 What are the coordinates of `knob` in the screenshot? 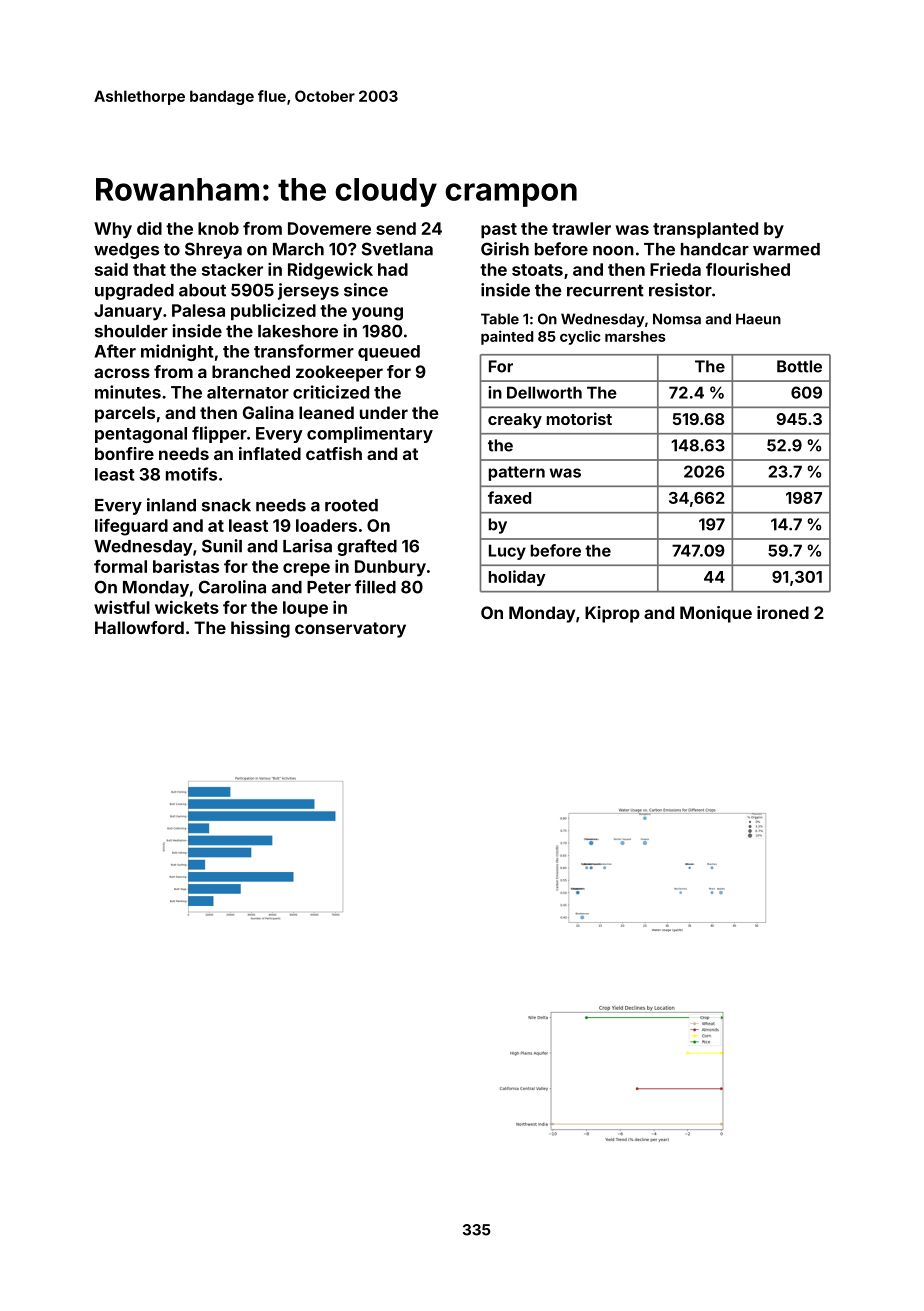 It's located at (218, 228).
